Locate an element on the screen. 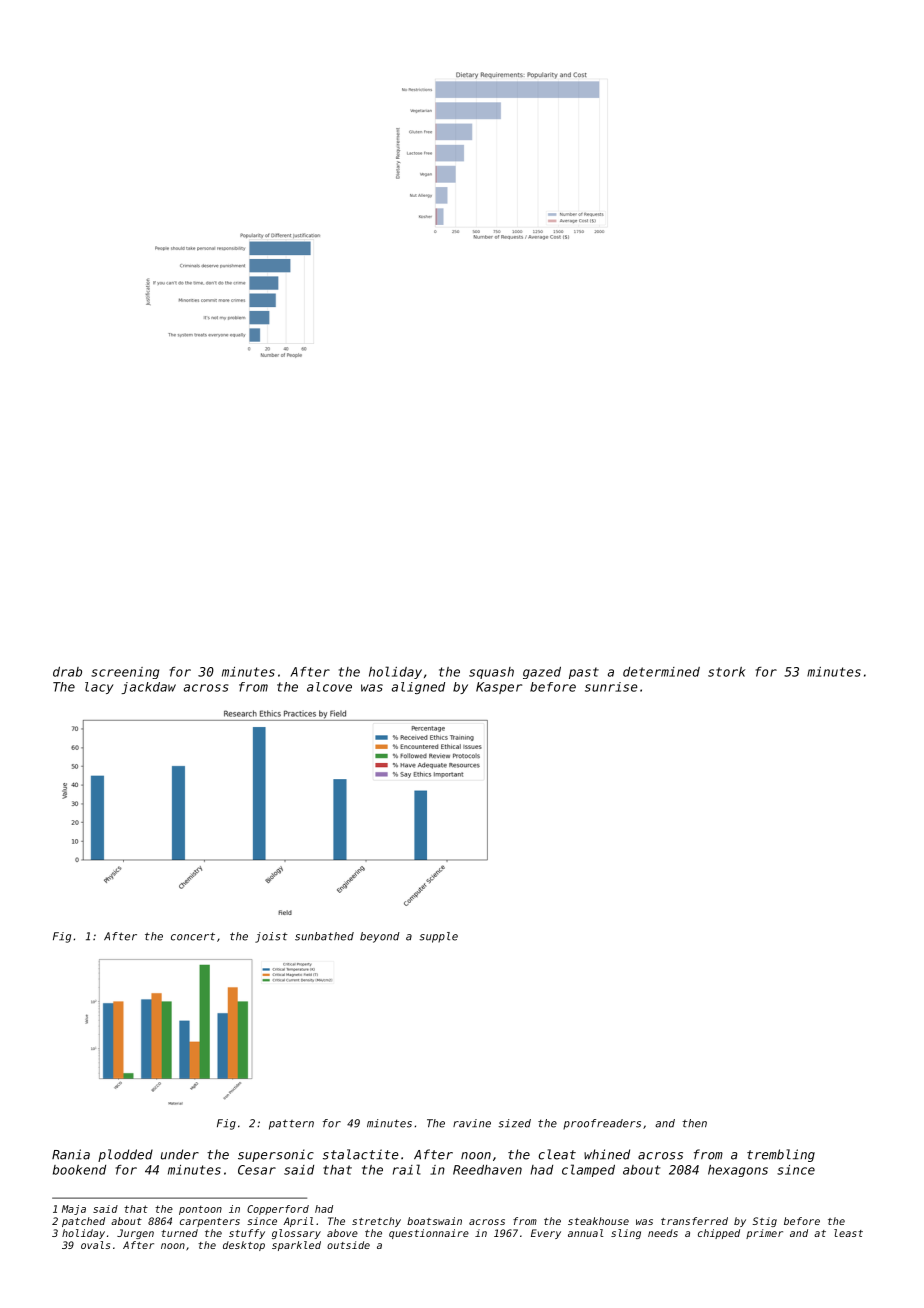 The height and width of the screenshot is (1308, 924). determined is located at coordinates (661, 672).
